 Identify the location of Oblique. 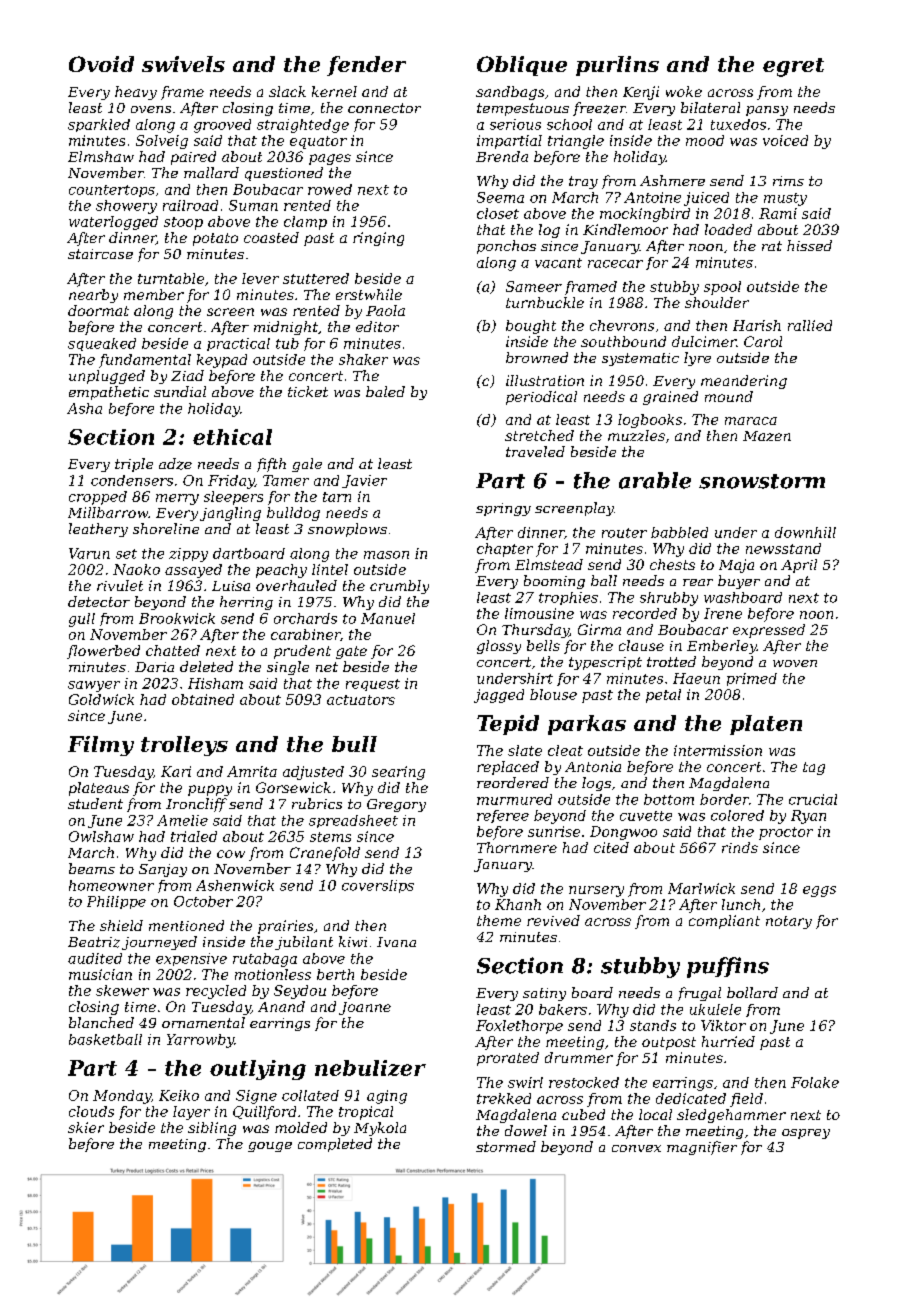
(522, 66).
